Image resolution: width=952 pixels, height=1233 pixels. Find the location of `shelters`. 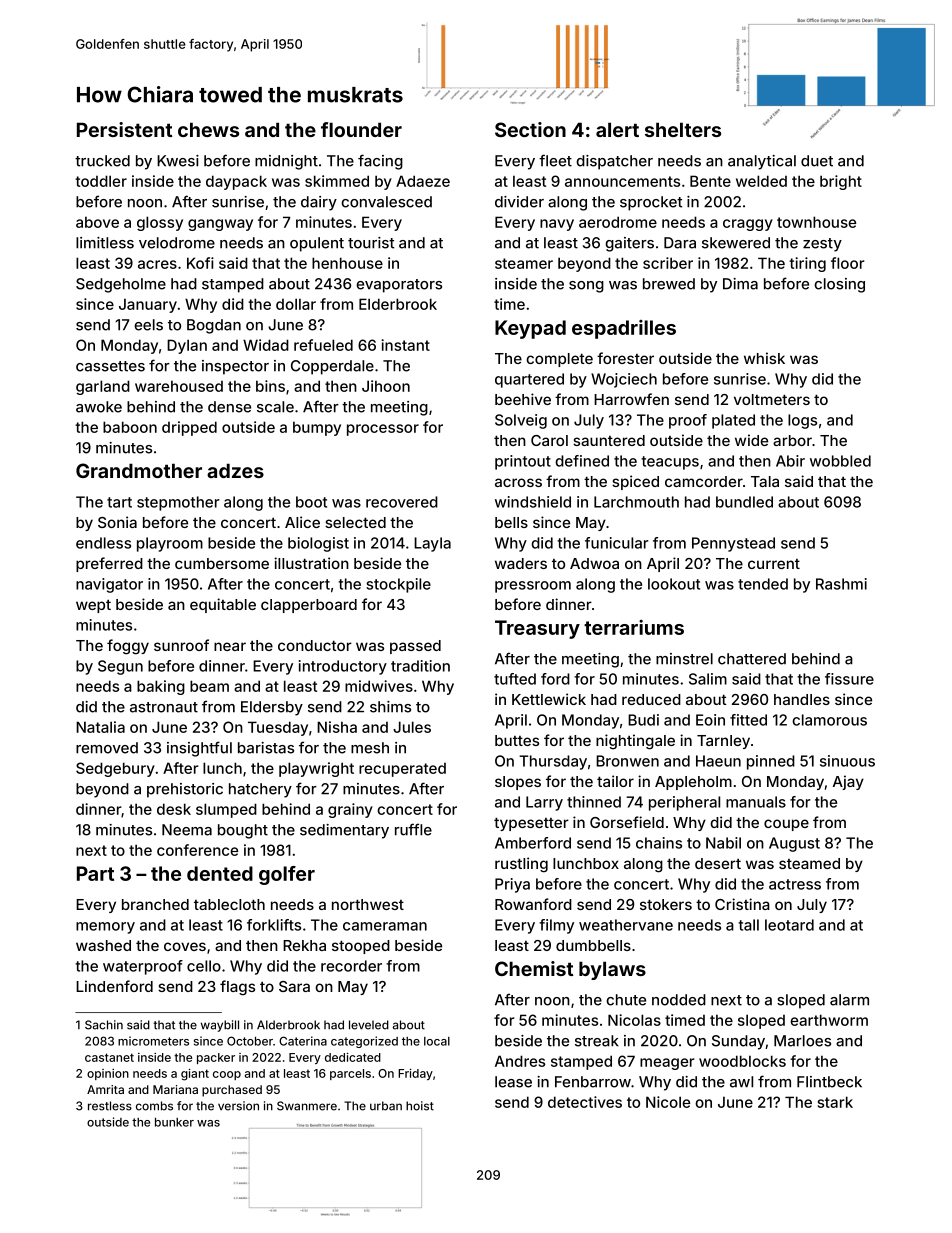

shelters is located at coordinates (683, 129).
